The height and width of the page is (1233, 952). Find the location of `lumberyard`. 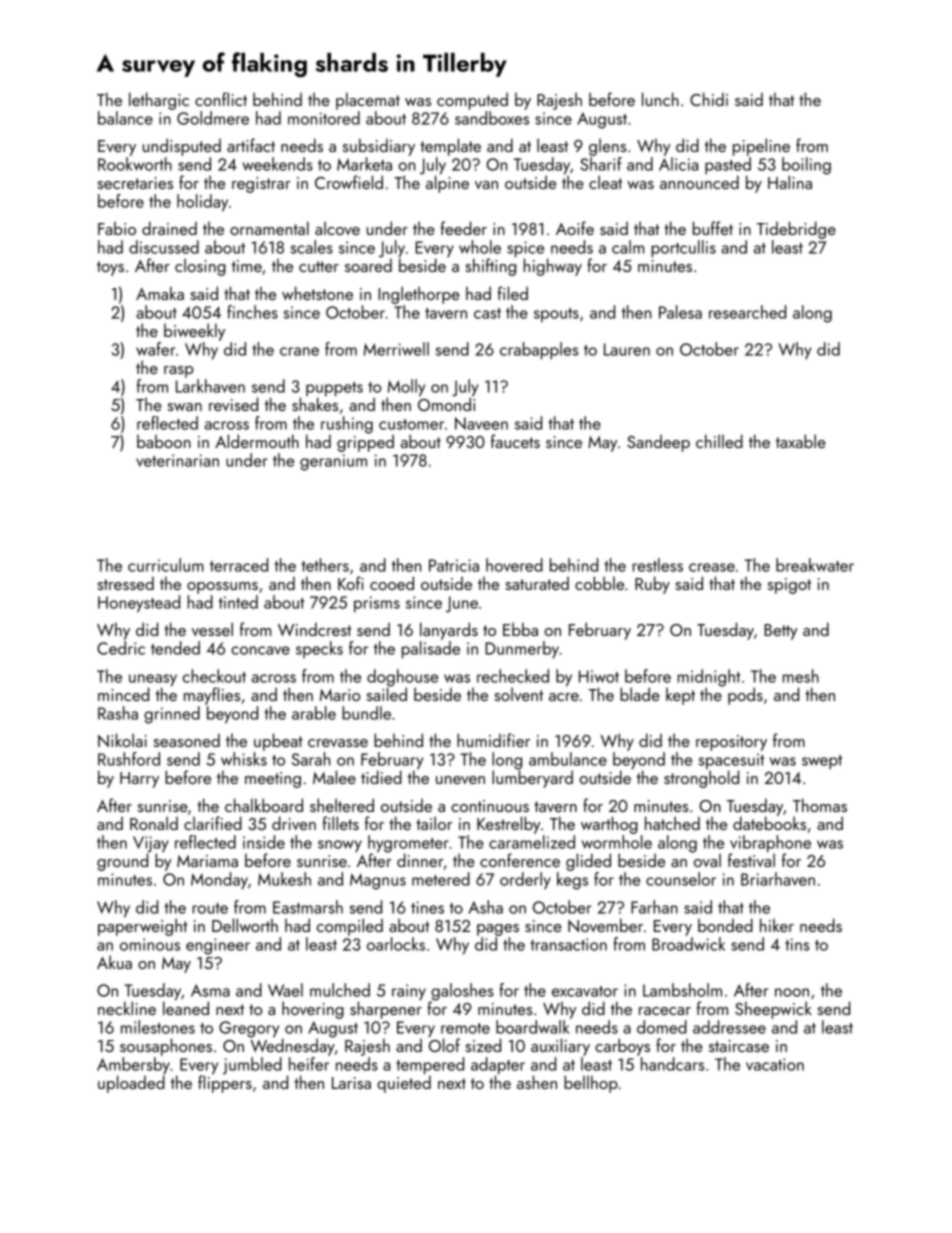

lumberyard is located at coordinates (532, 779).
